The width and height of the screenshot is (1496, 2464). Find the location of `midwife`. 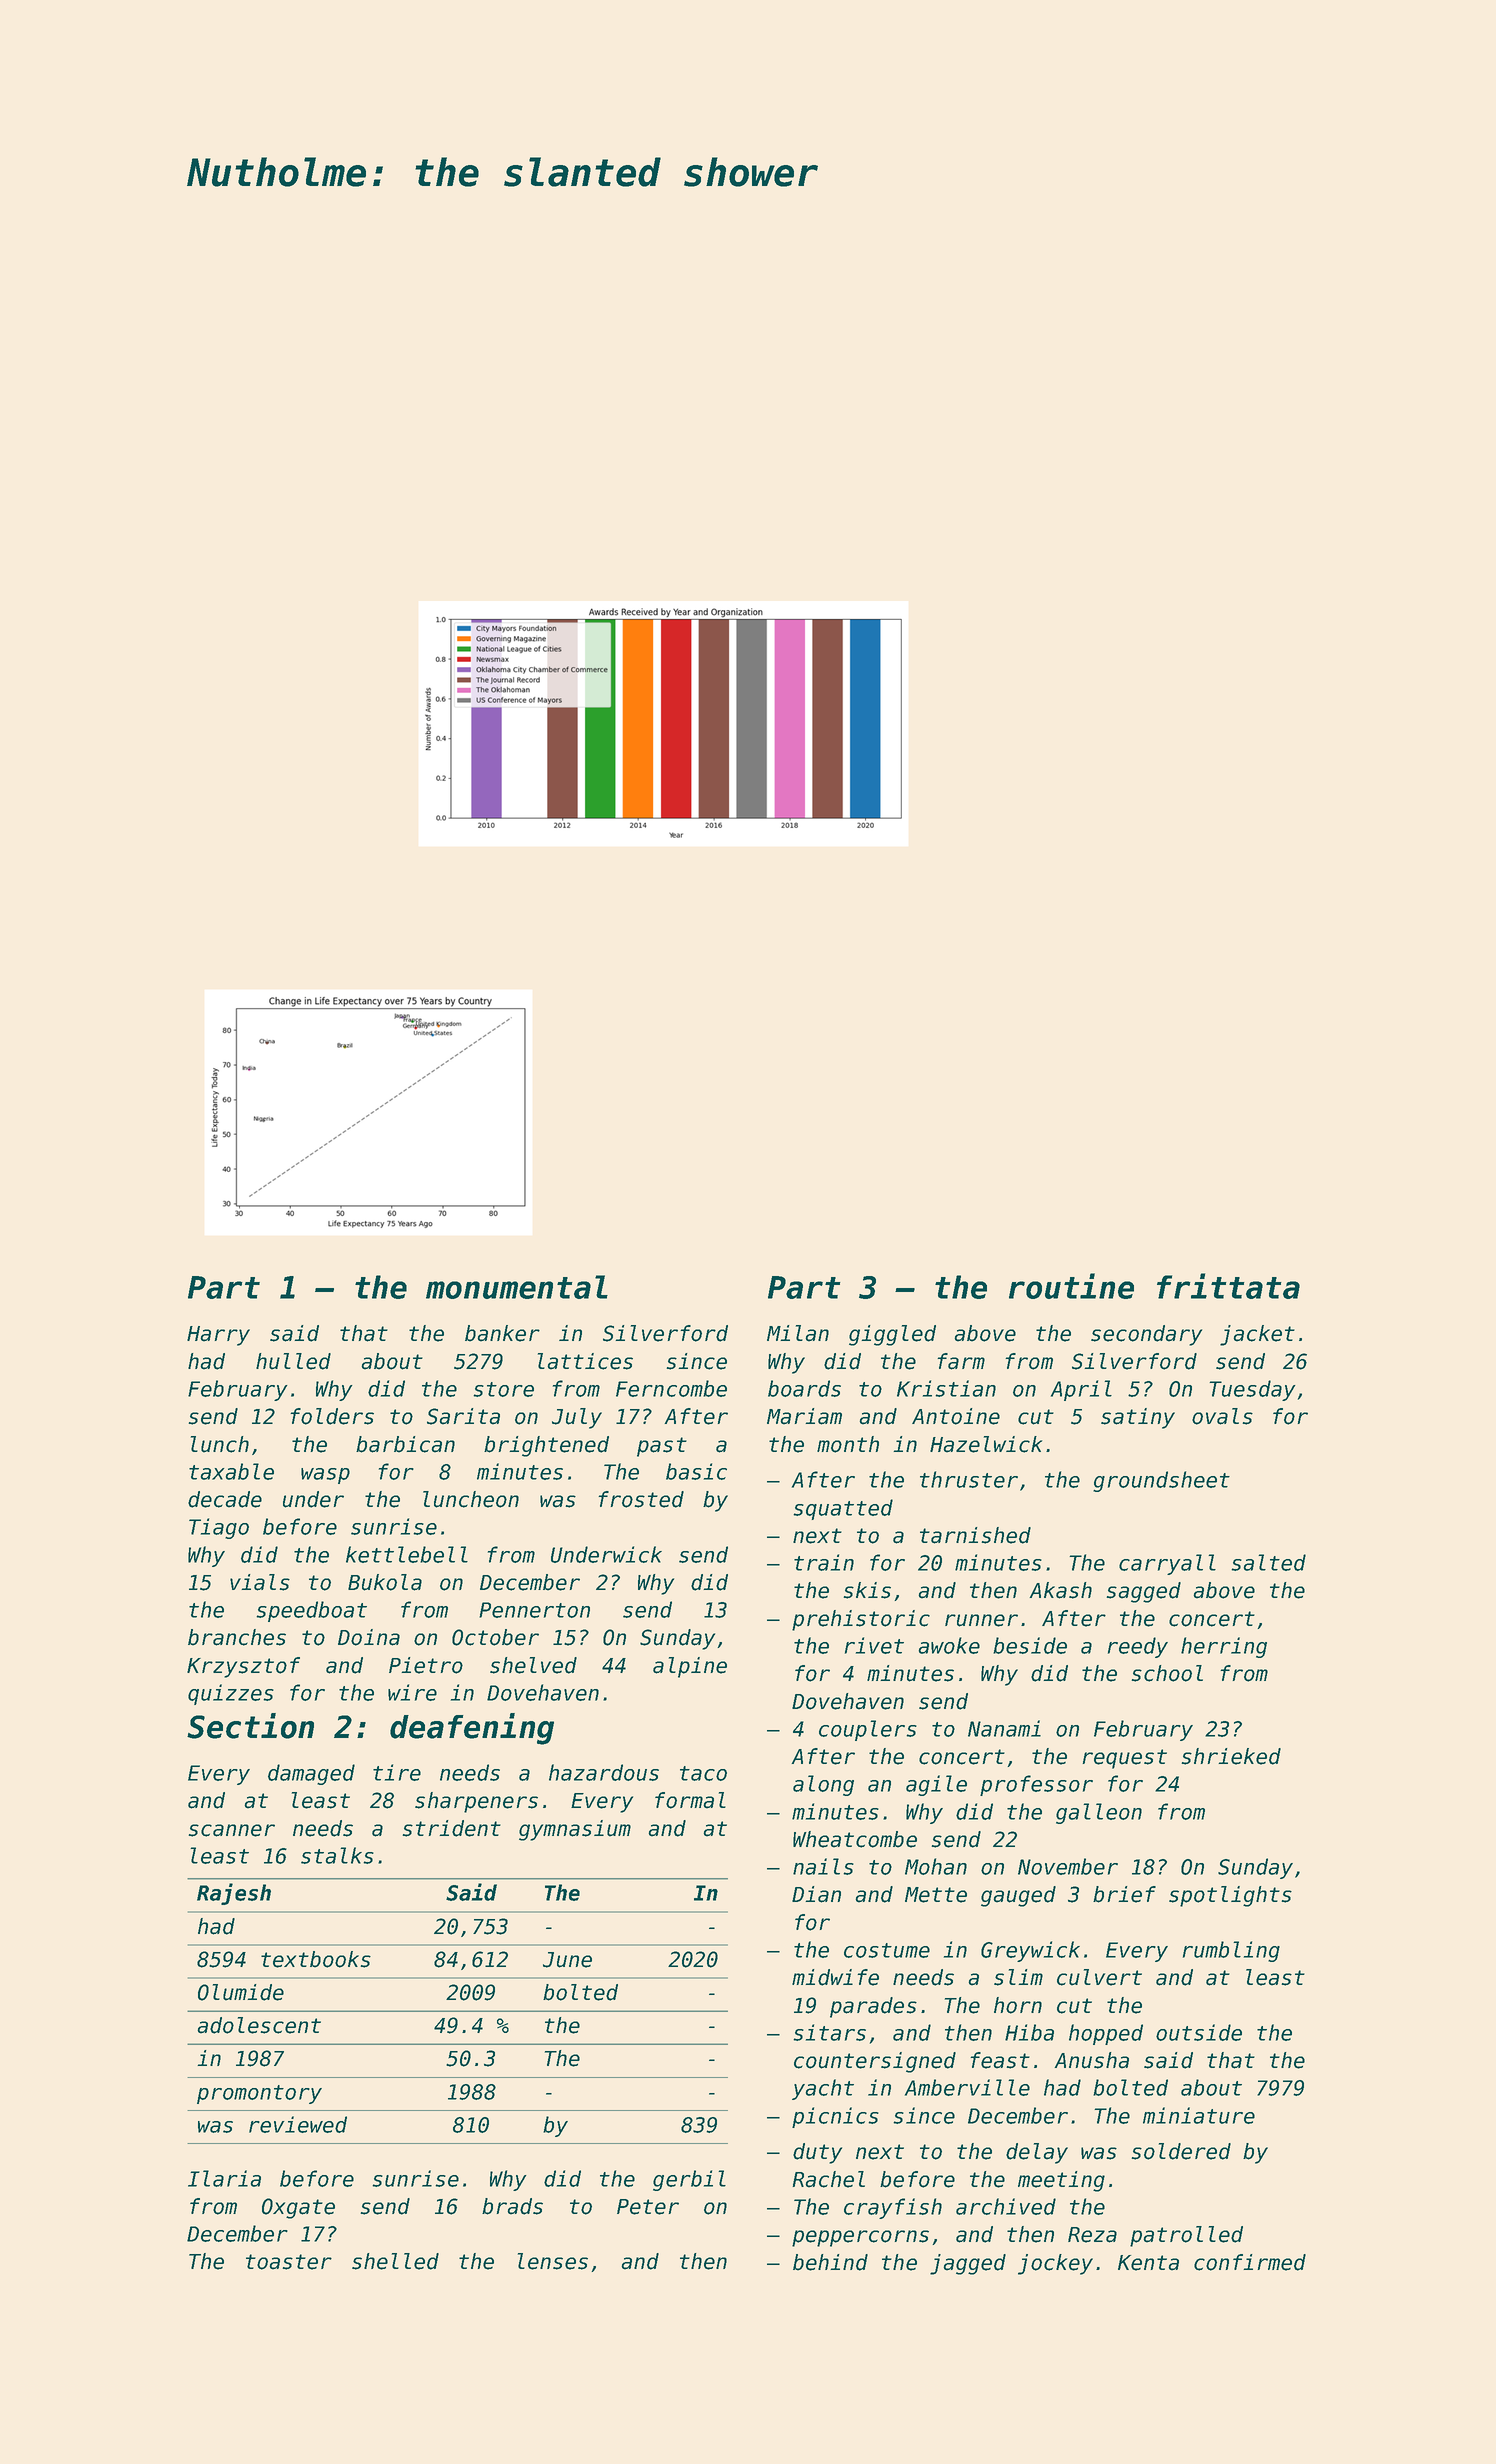

midwife is located at coordinates (835, 1977).
